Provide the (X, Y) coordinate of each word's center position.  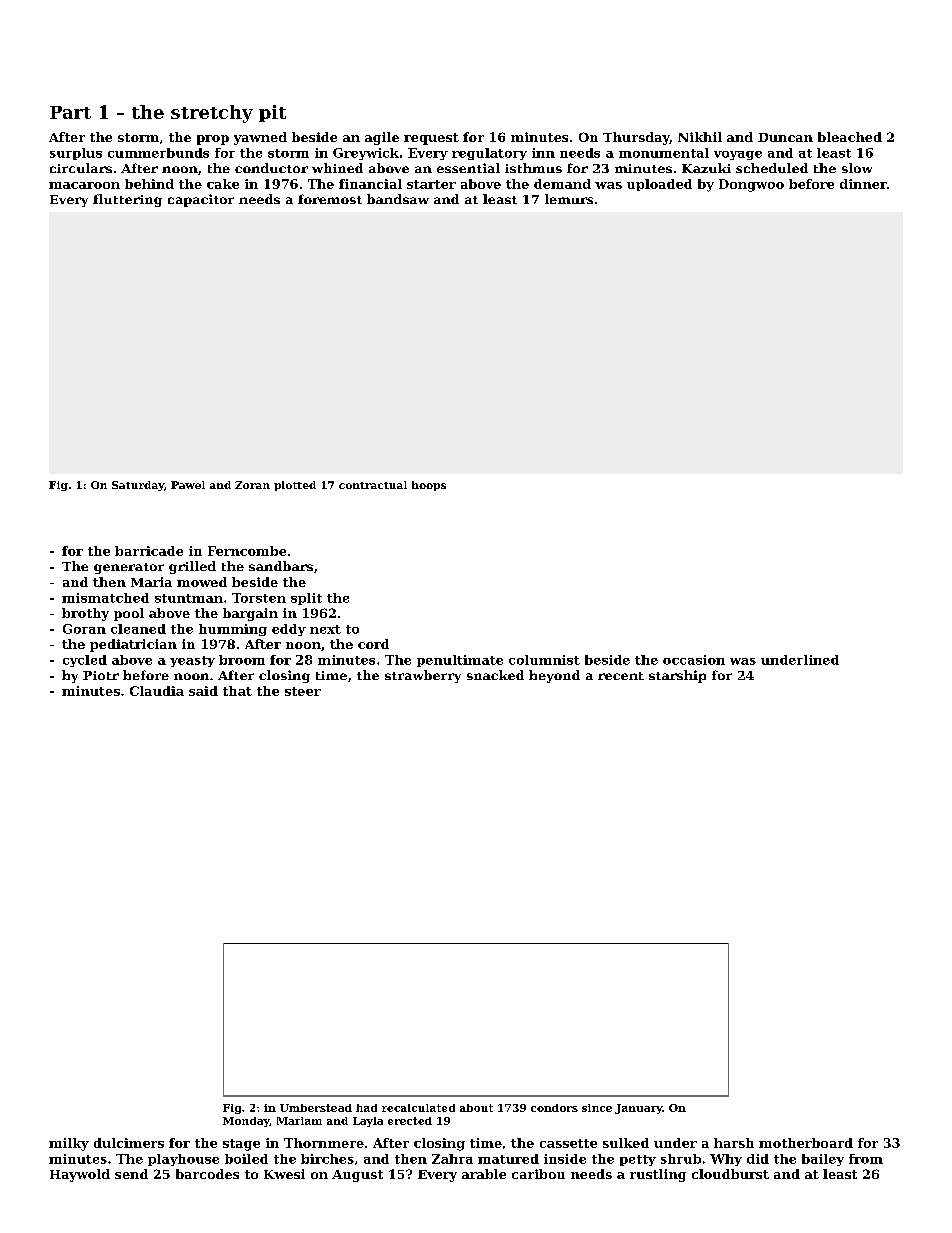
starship (677, 676)
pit (272, 113)
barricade (149, 551)
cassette (568, 1143)
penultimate (460, 661)
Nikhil (700, 137)
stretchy (212, 114)
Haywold (80, 1175)
